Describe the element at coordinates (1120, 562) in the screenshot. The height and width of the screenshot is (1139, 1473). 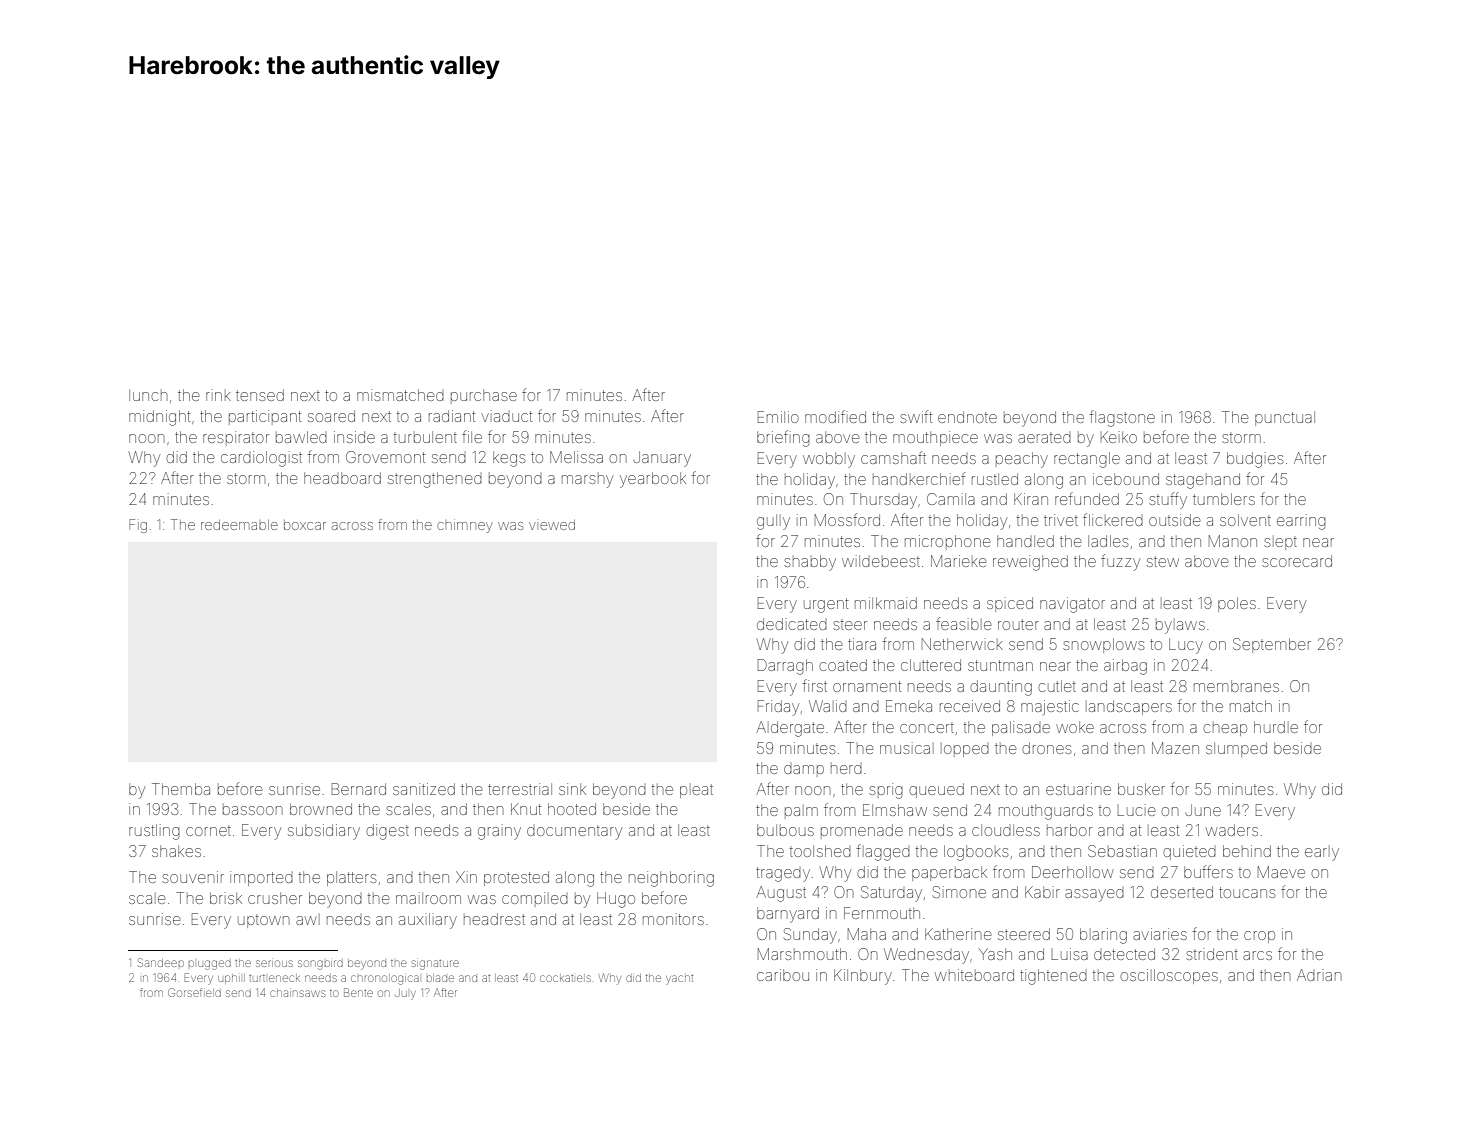
I see `fuzzy` at that location.
